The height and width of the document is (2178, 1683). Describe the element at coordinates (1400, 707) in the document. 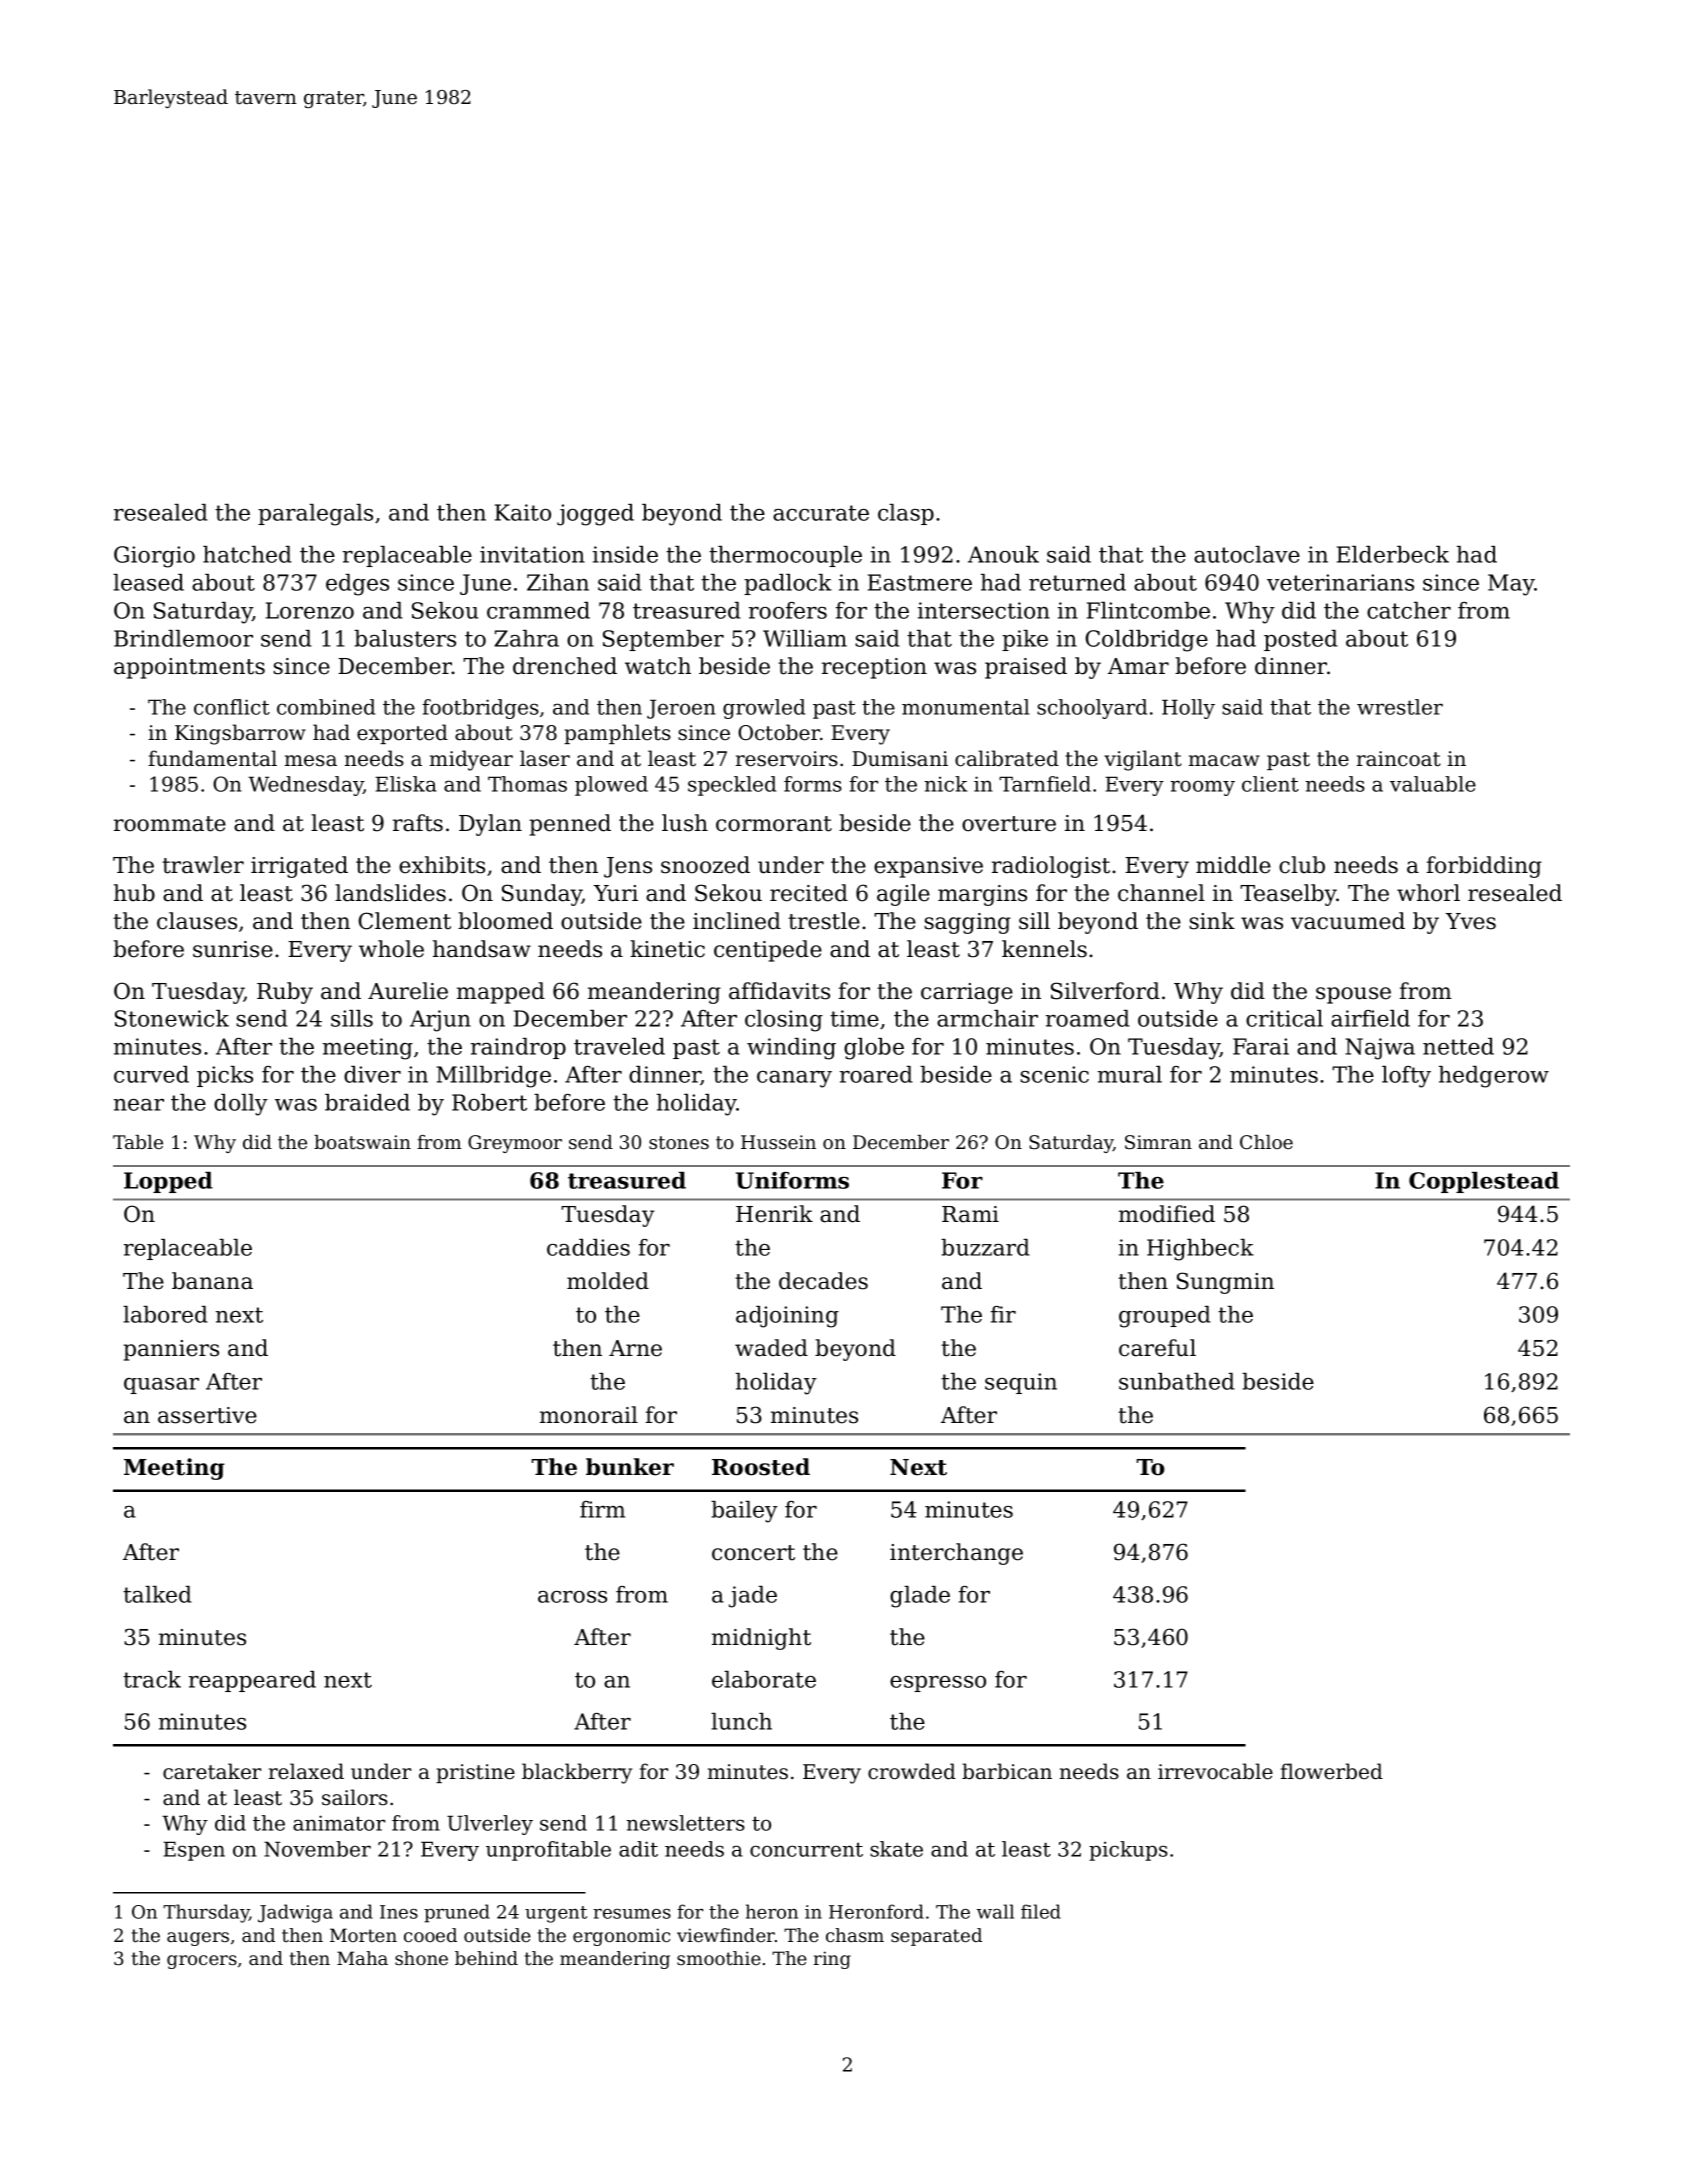

I see `wrestler` at that location.
